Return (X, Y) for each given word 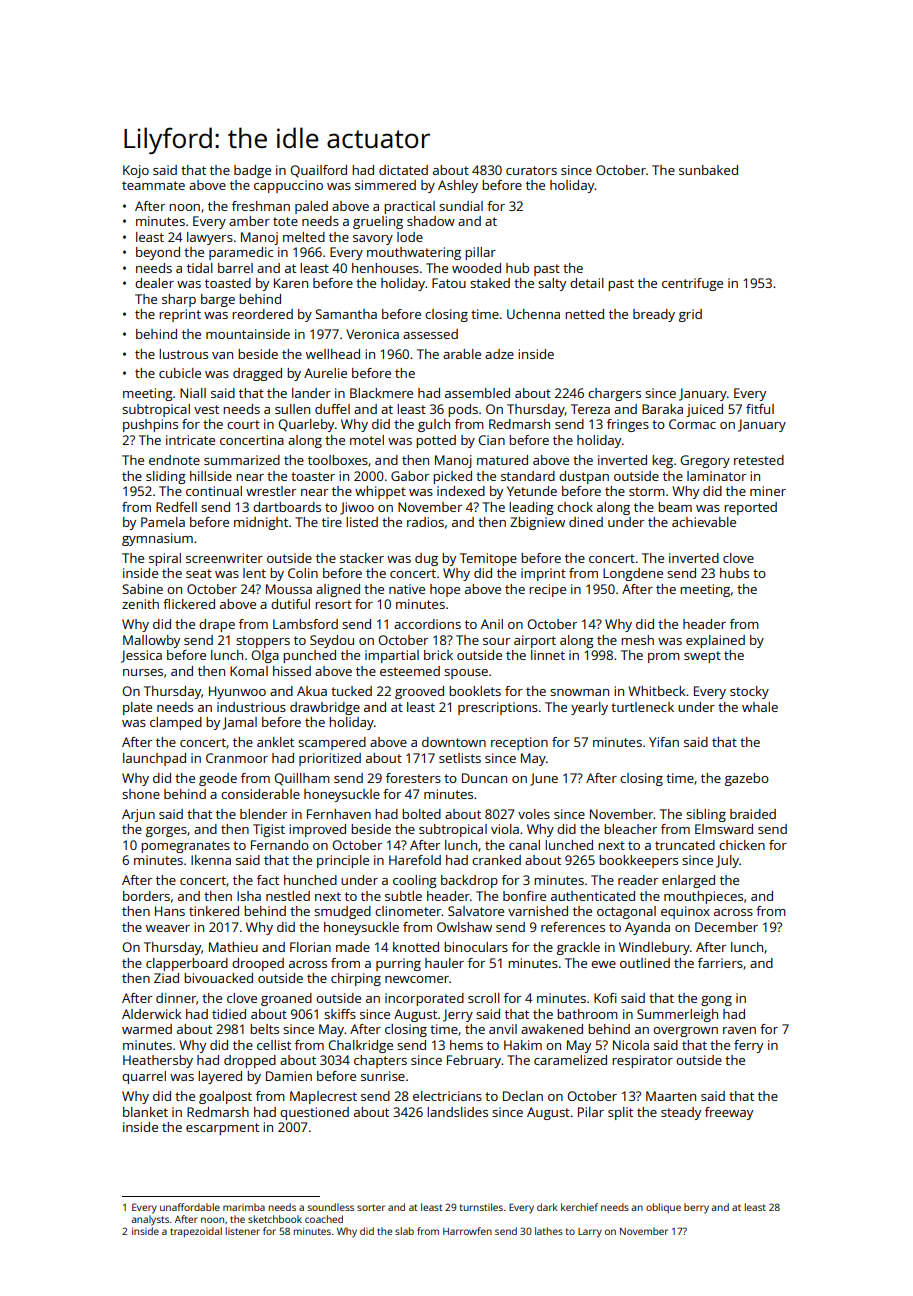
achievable (704, 522)
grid (690, 315)
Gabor (410, 476)
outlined (645, 963)
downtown (454, 742)
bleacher (630, 829)
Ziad (166, 978)
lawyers (210, 238)
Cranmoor (237, 758)
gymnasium (157, 539)
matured (502, 460)
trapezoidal (196, 1232)
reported (750, 508)
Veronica (372, 334)
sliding (166, 477)
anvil (503, 1029)
